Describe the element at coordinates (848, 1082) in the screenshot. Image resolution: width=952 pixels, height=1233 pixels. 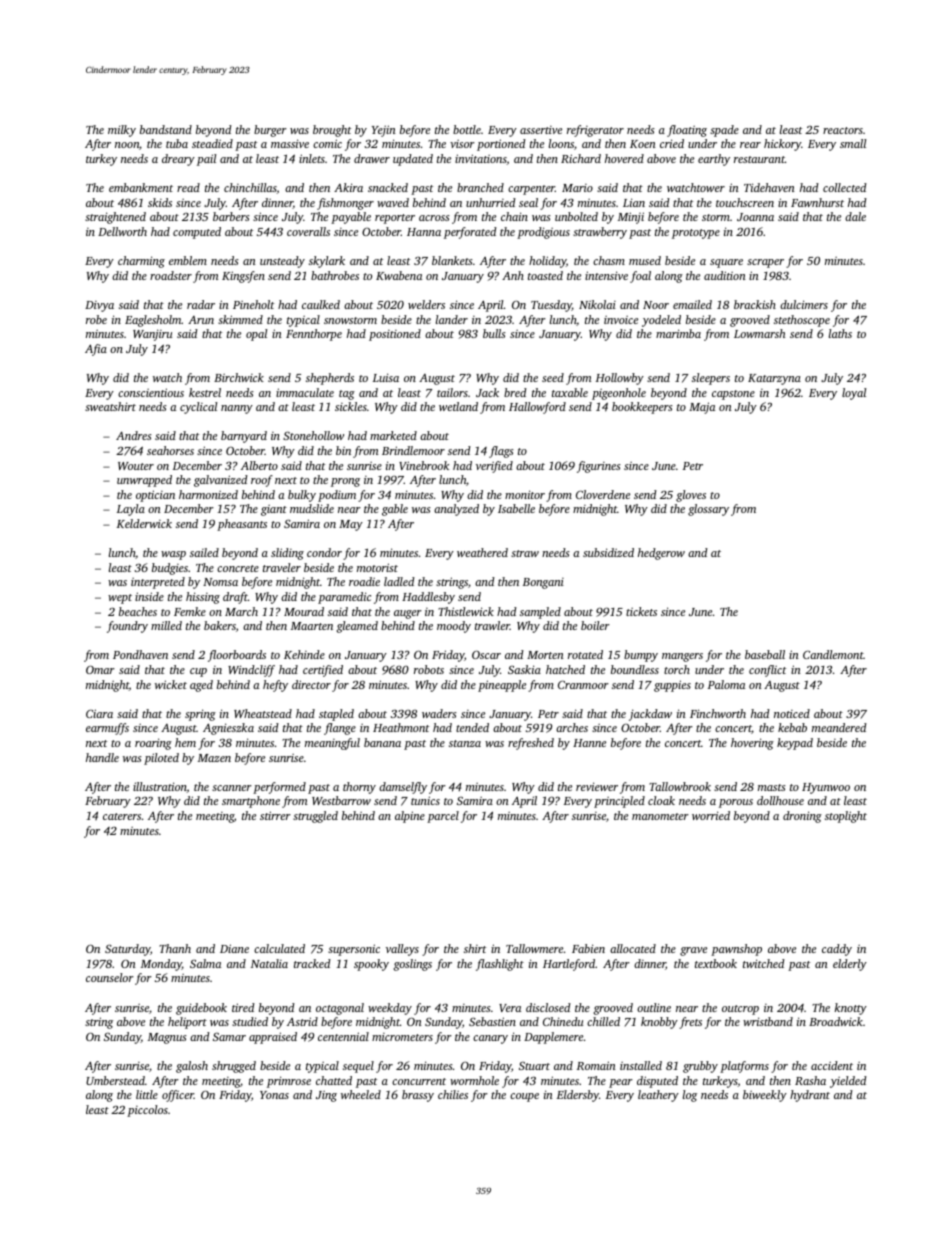
I see `yielded` at that location.
